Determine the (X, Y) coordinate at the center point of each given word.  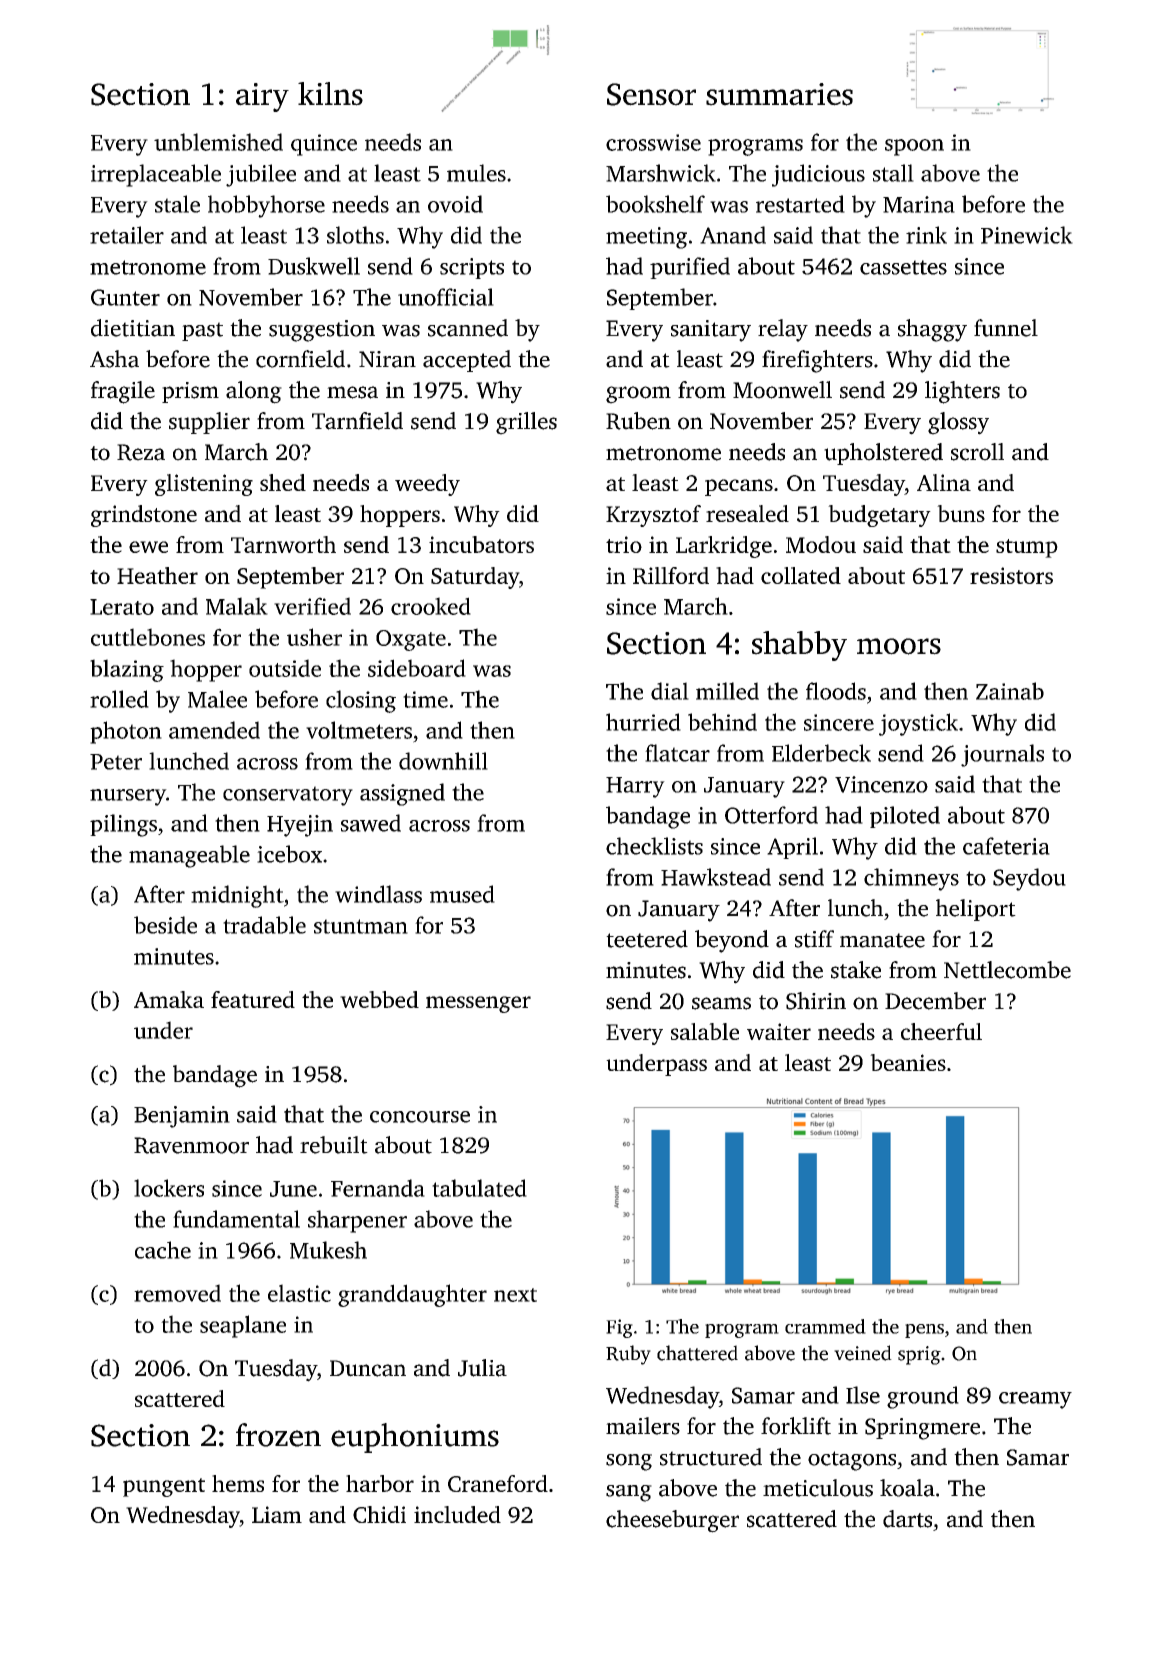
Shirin (816, 1001)
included (457, 1514)
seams (721, 1003)
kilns (330, 94)
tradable (264, 925)
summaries (779, 94)
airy (262, 97)
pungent (164, 1487)
